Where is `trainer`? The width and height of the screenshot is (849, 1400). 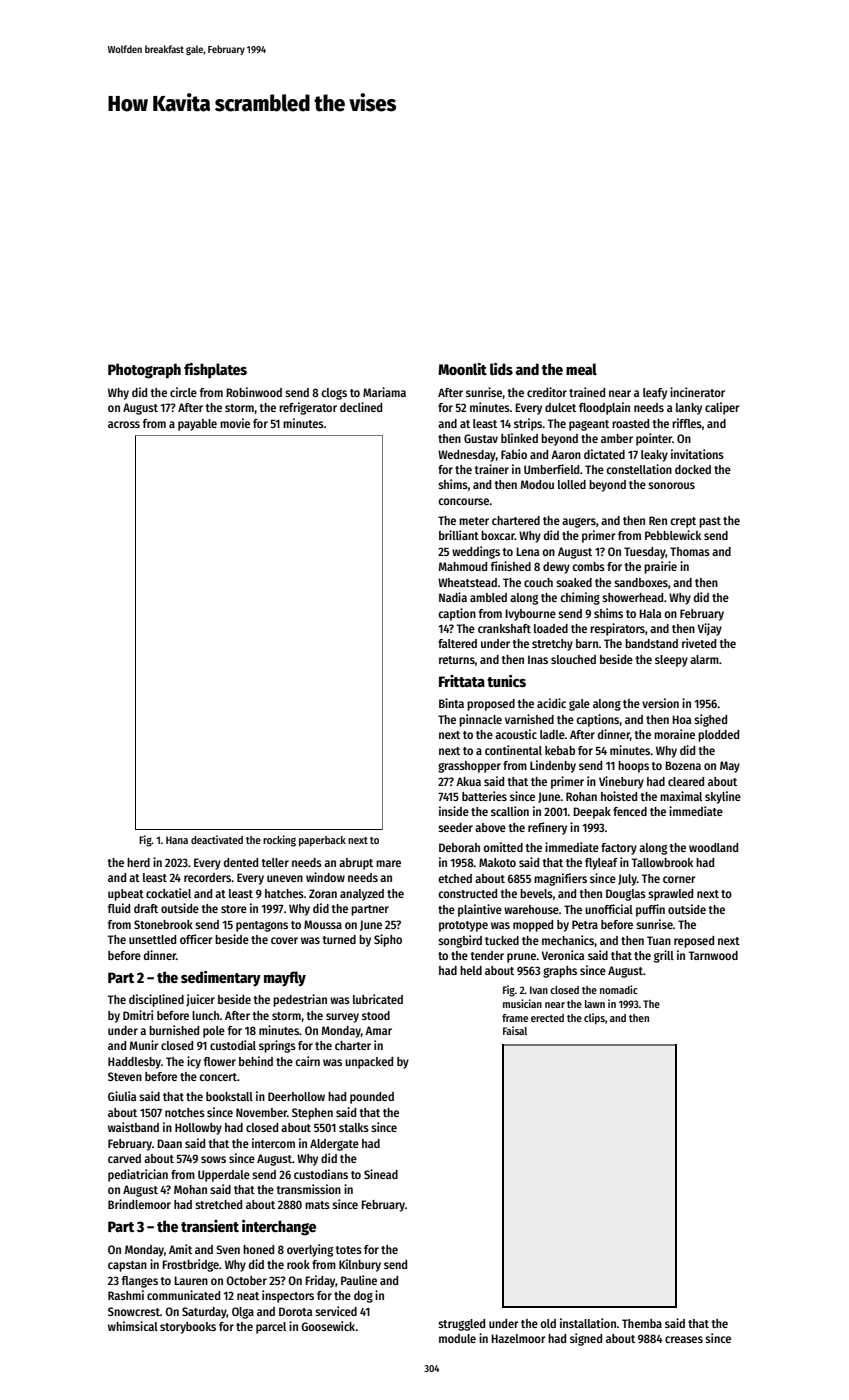
trainer is located at coordinates (492, 469).
